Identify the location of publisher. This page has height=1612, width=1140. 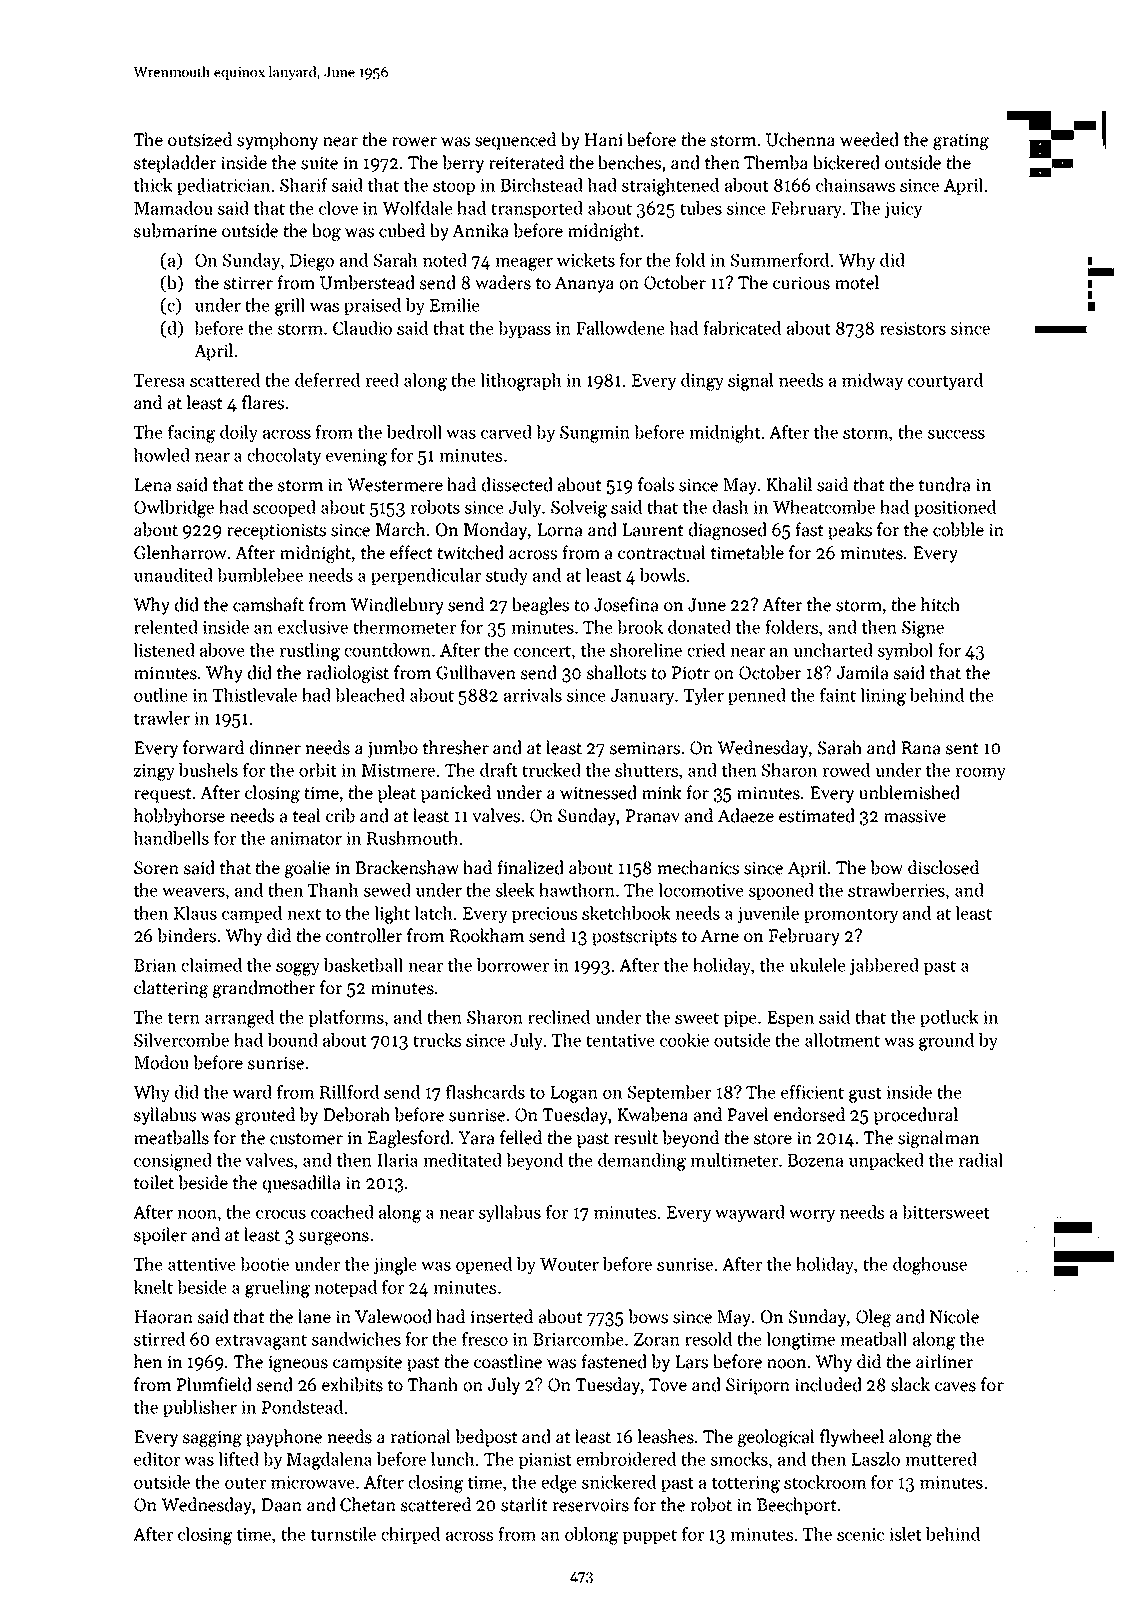
(200, 1408).
